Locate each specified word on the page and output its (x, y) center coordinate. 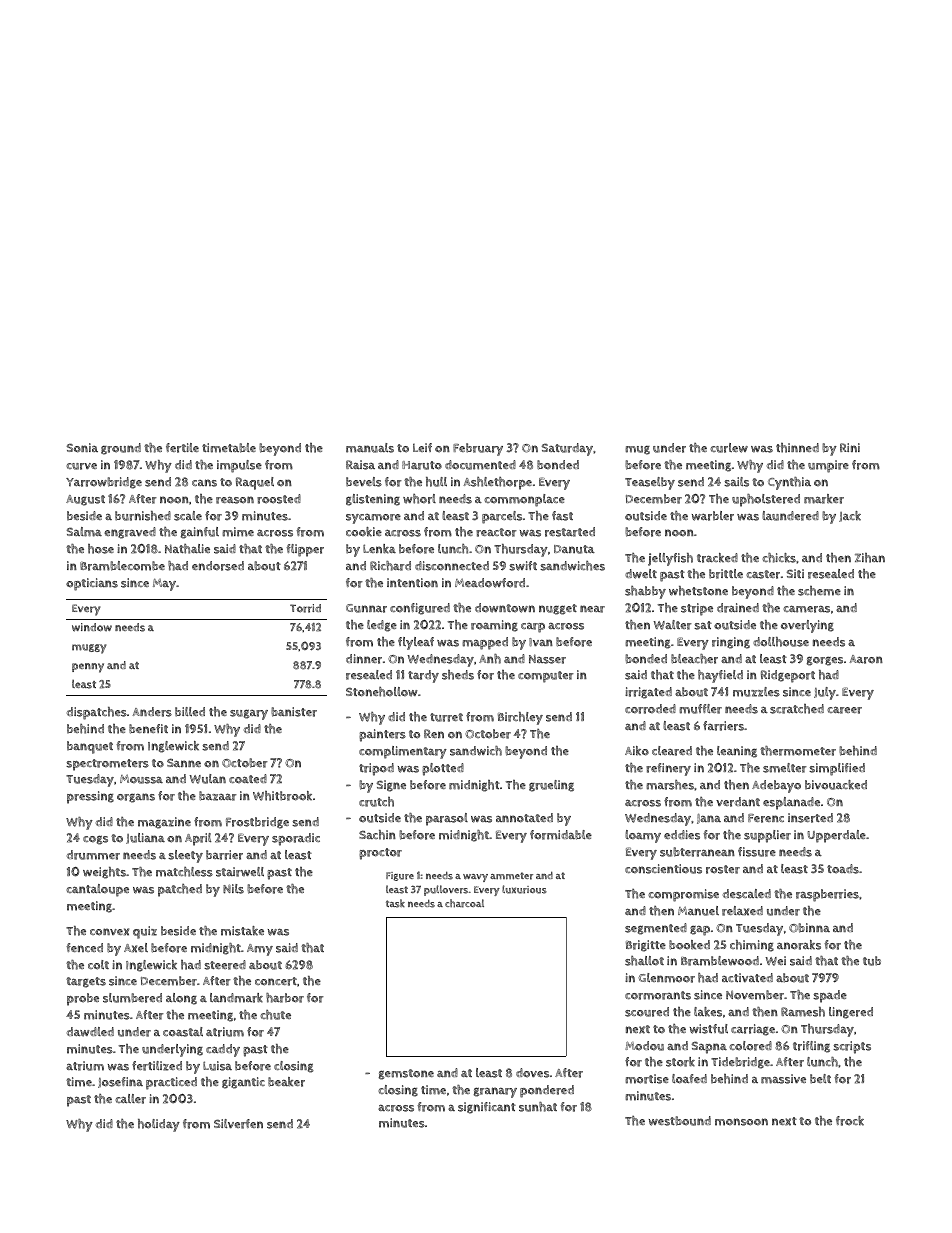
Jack (850, 516)
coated (248, 779)
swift (523, 566)
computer (546, 677)
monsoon (741, 1122)
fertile (182, 448)
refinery (668, 769)
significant (487, 1108)
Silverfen (238, 1124)
